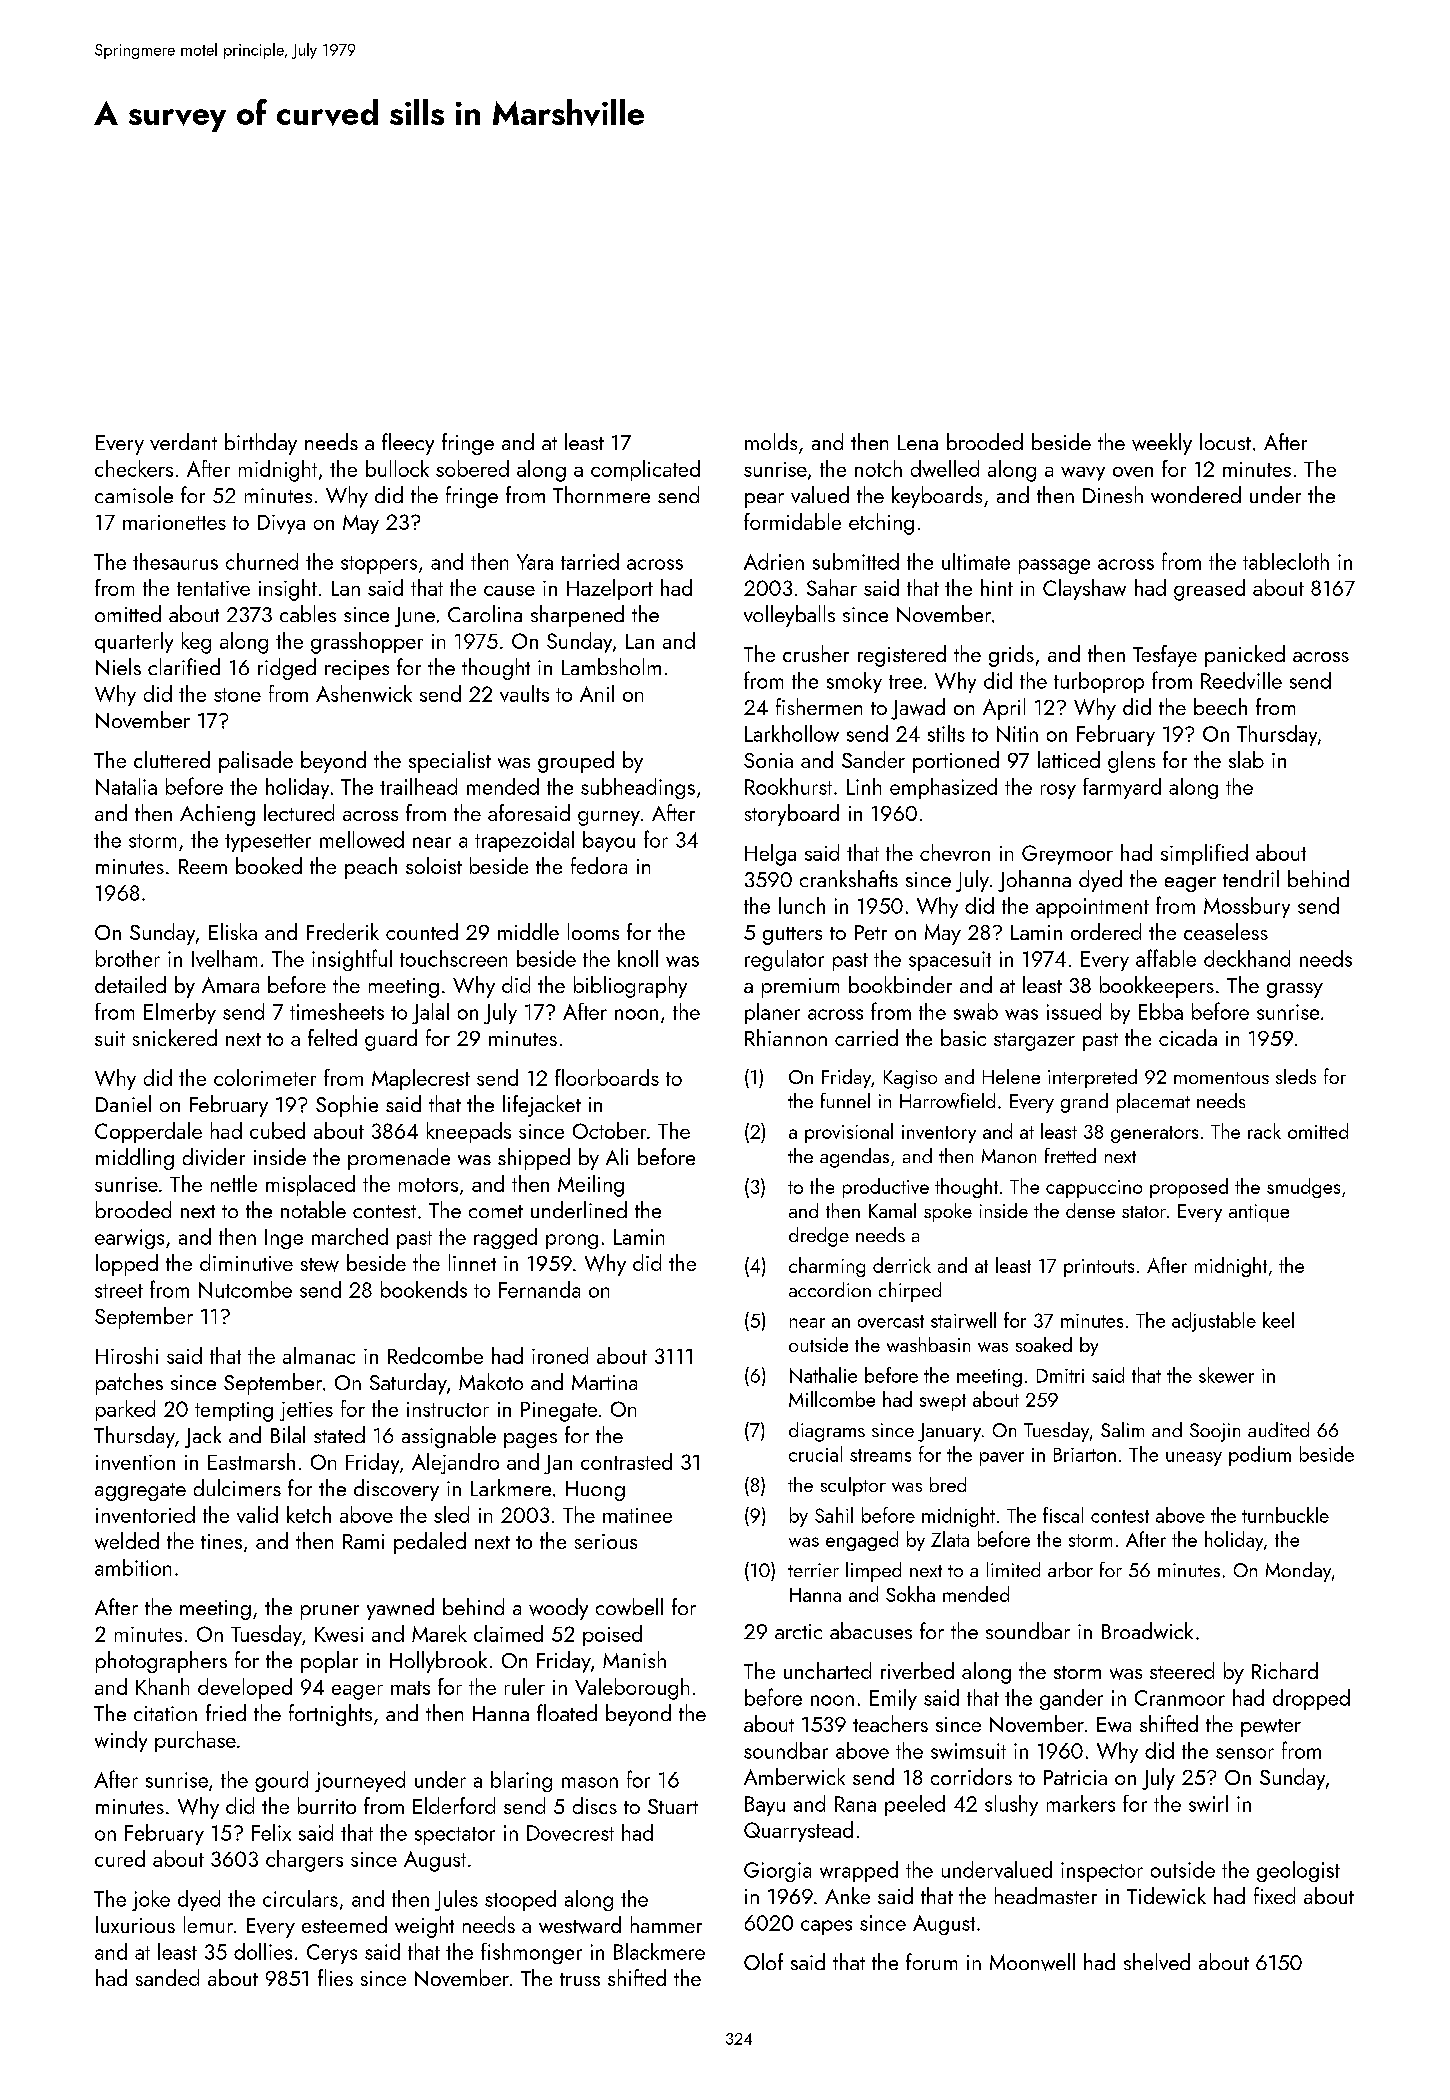  What do you see at coordinates (1157, 1961) in the screenshot?
I see `shelved` at bounding box center [1157, 1961].
